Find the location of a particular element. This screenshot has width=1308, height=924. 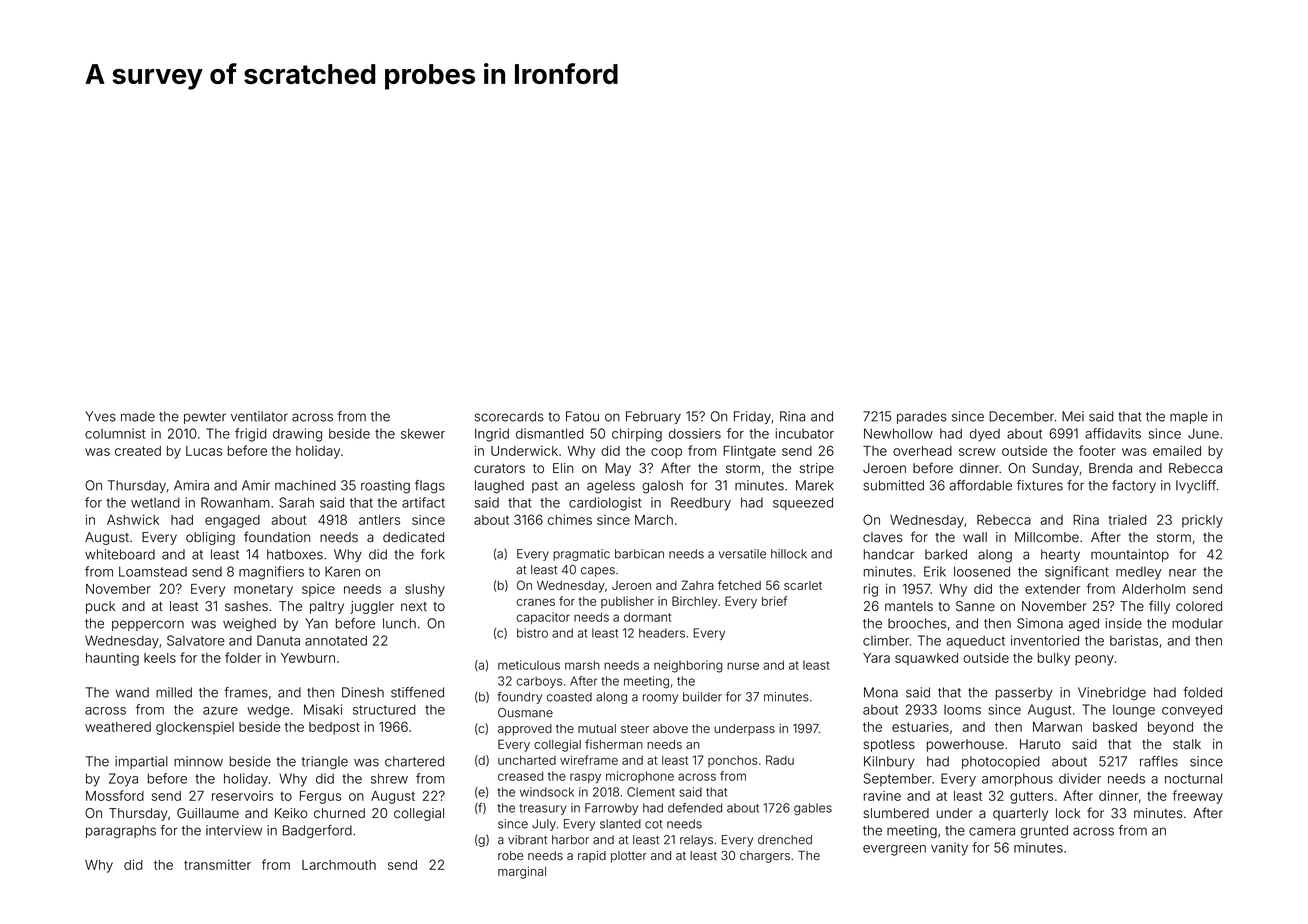

freeway is located at coordinates (1198, 797).
